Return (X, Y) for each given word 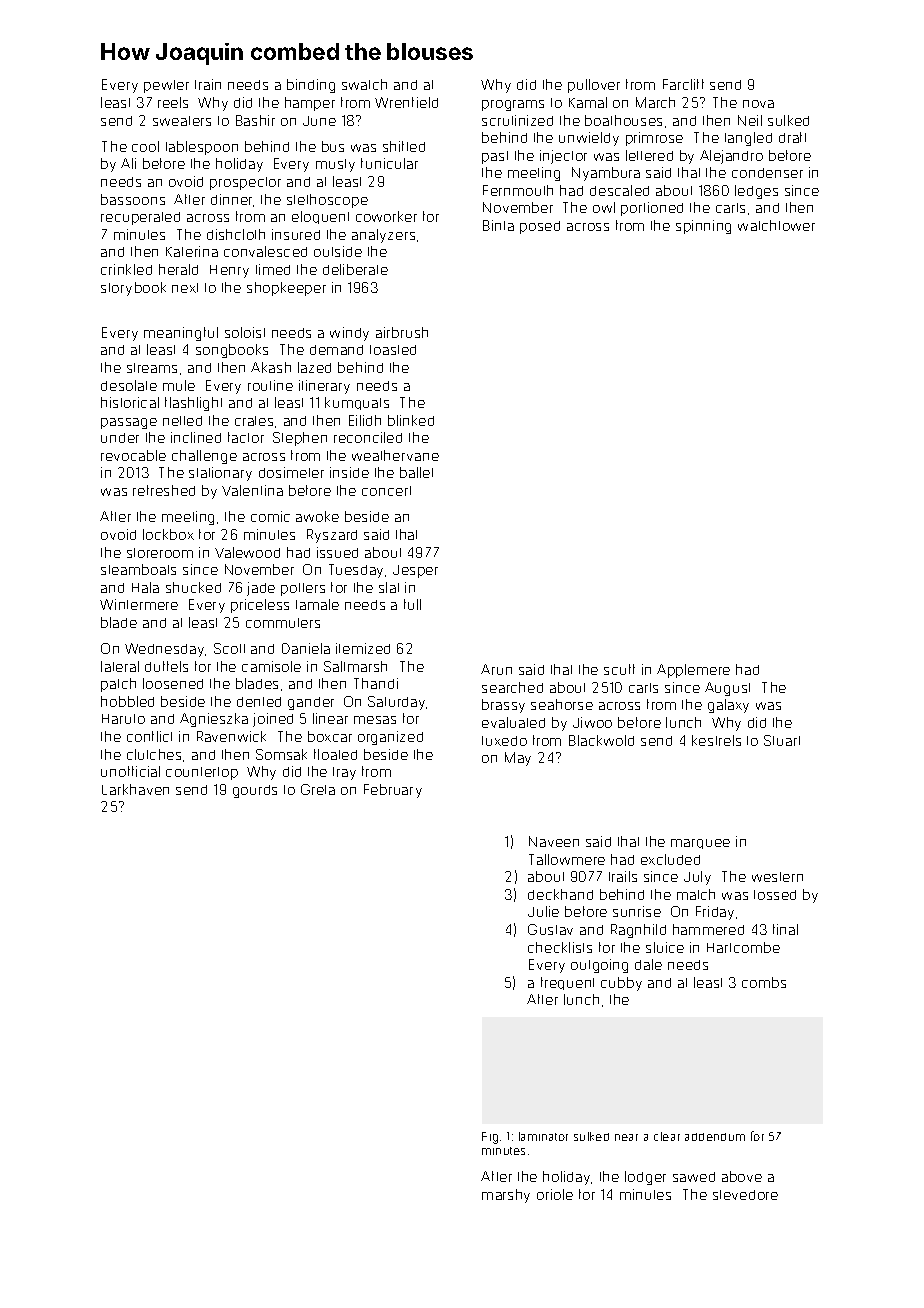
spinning (703, 227)
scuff (619, 669)
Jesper (415, 571)
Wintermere (139, 604)
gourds (255, 791)
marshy (506, 1196)
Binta (498, 225)
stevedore (745, 1195)
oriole (555, 1194)
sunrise (637, 911)
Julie (543, 911)
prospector (245, 183)
